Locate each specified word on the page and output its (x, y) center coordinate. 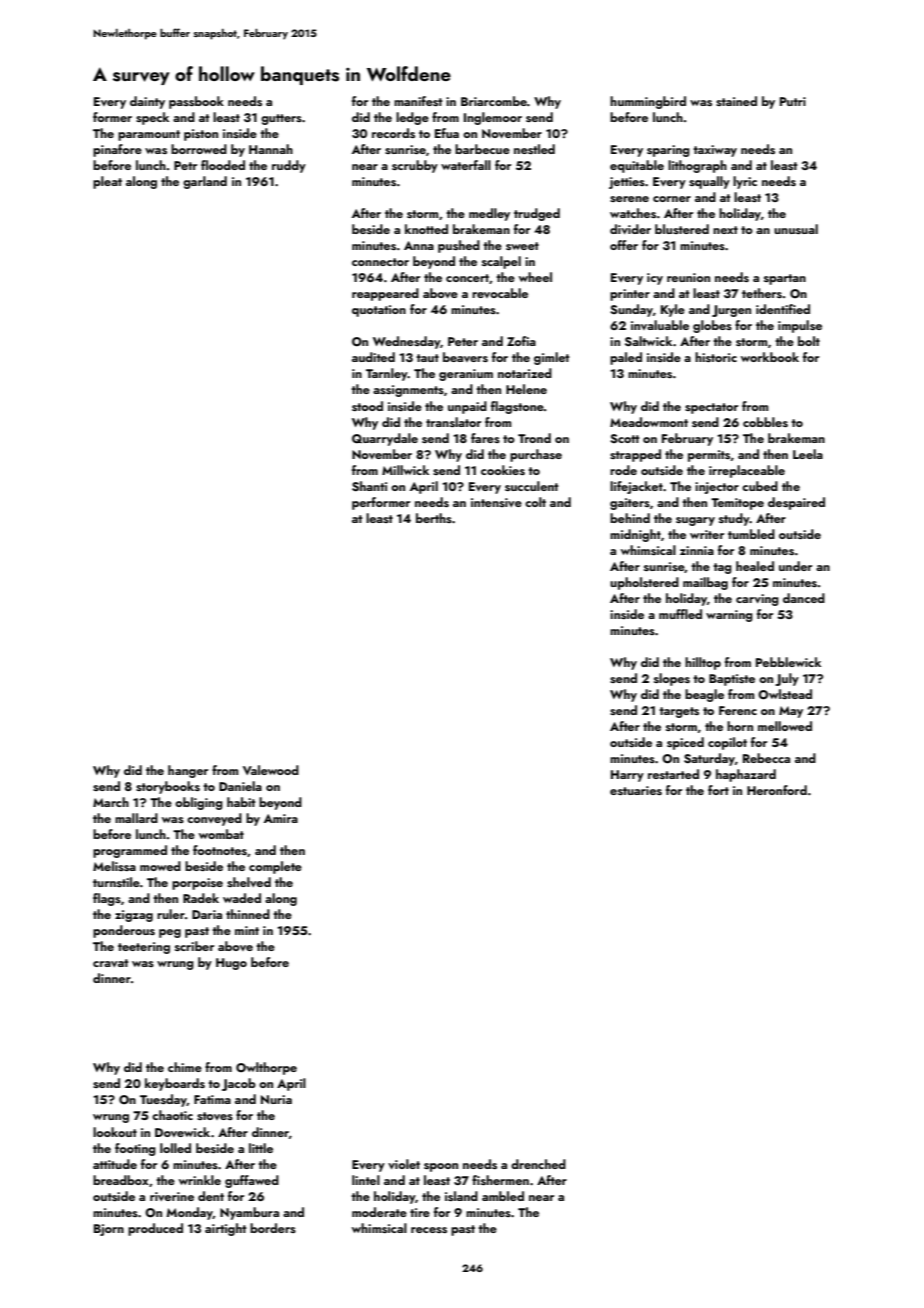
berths (434, 518)
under (795, 566)
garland (205, 182)
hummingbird (648, 102)
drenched (538, 1164)
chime (185, 1067)
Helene (526, 389)
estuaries (636, 790)
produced (155, 1229)
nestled (534, 149)
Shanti (369, 486)
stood (367, 406)
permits (709, 456)
